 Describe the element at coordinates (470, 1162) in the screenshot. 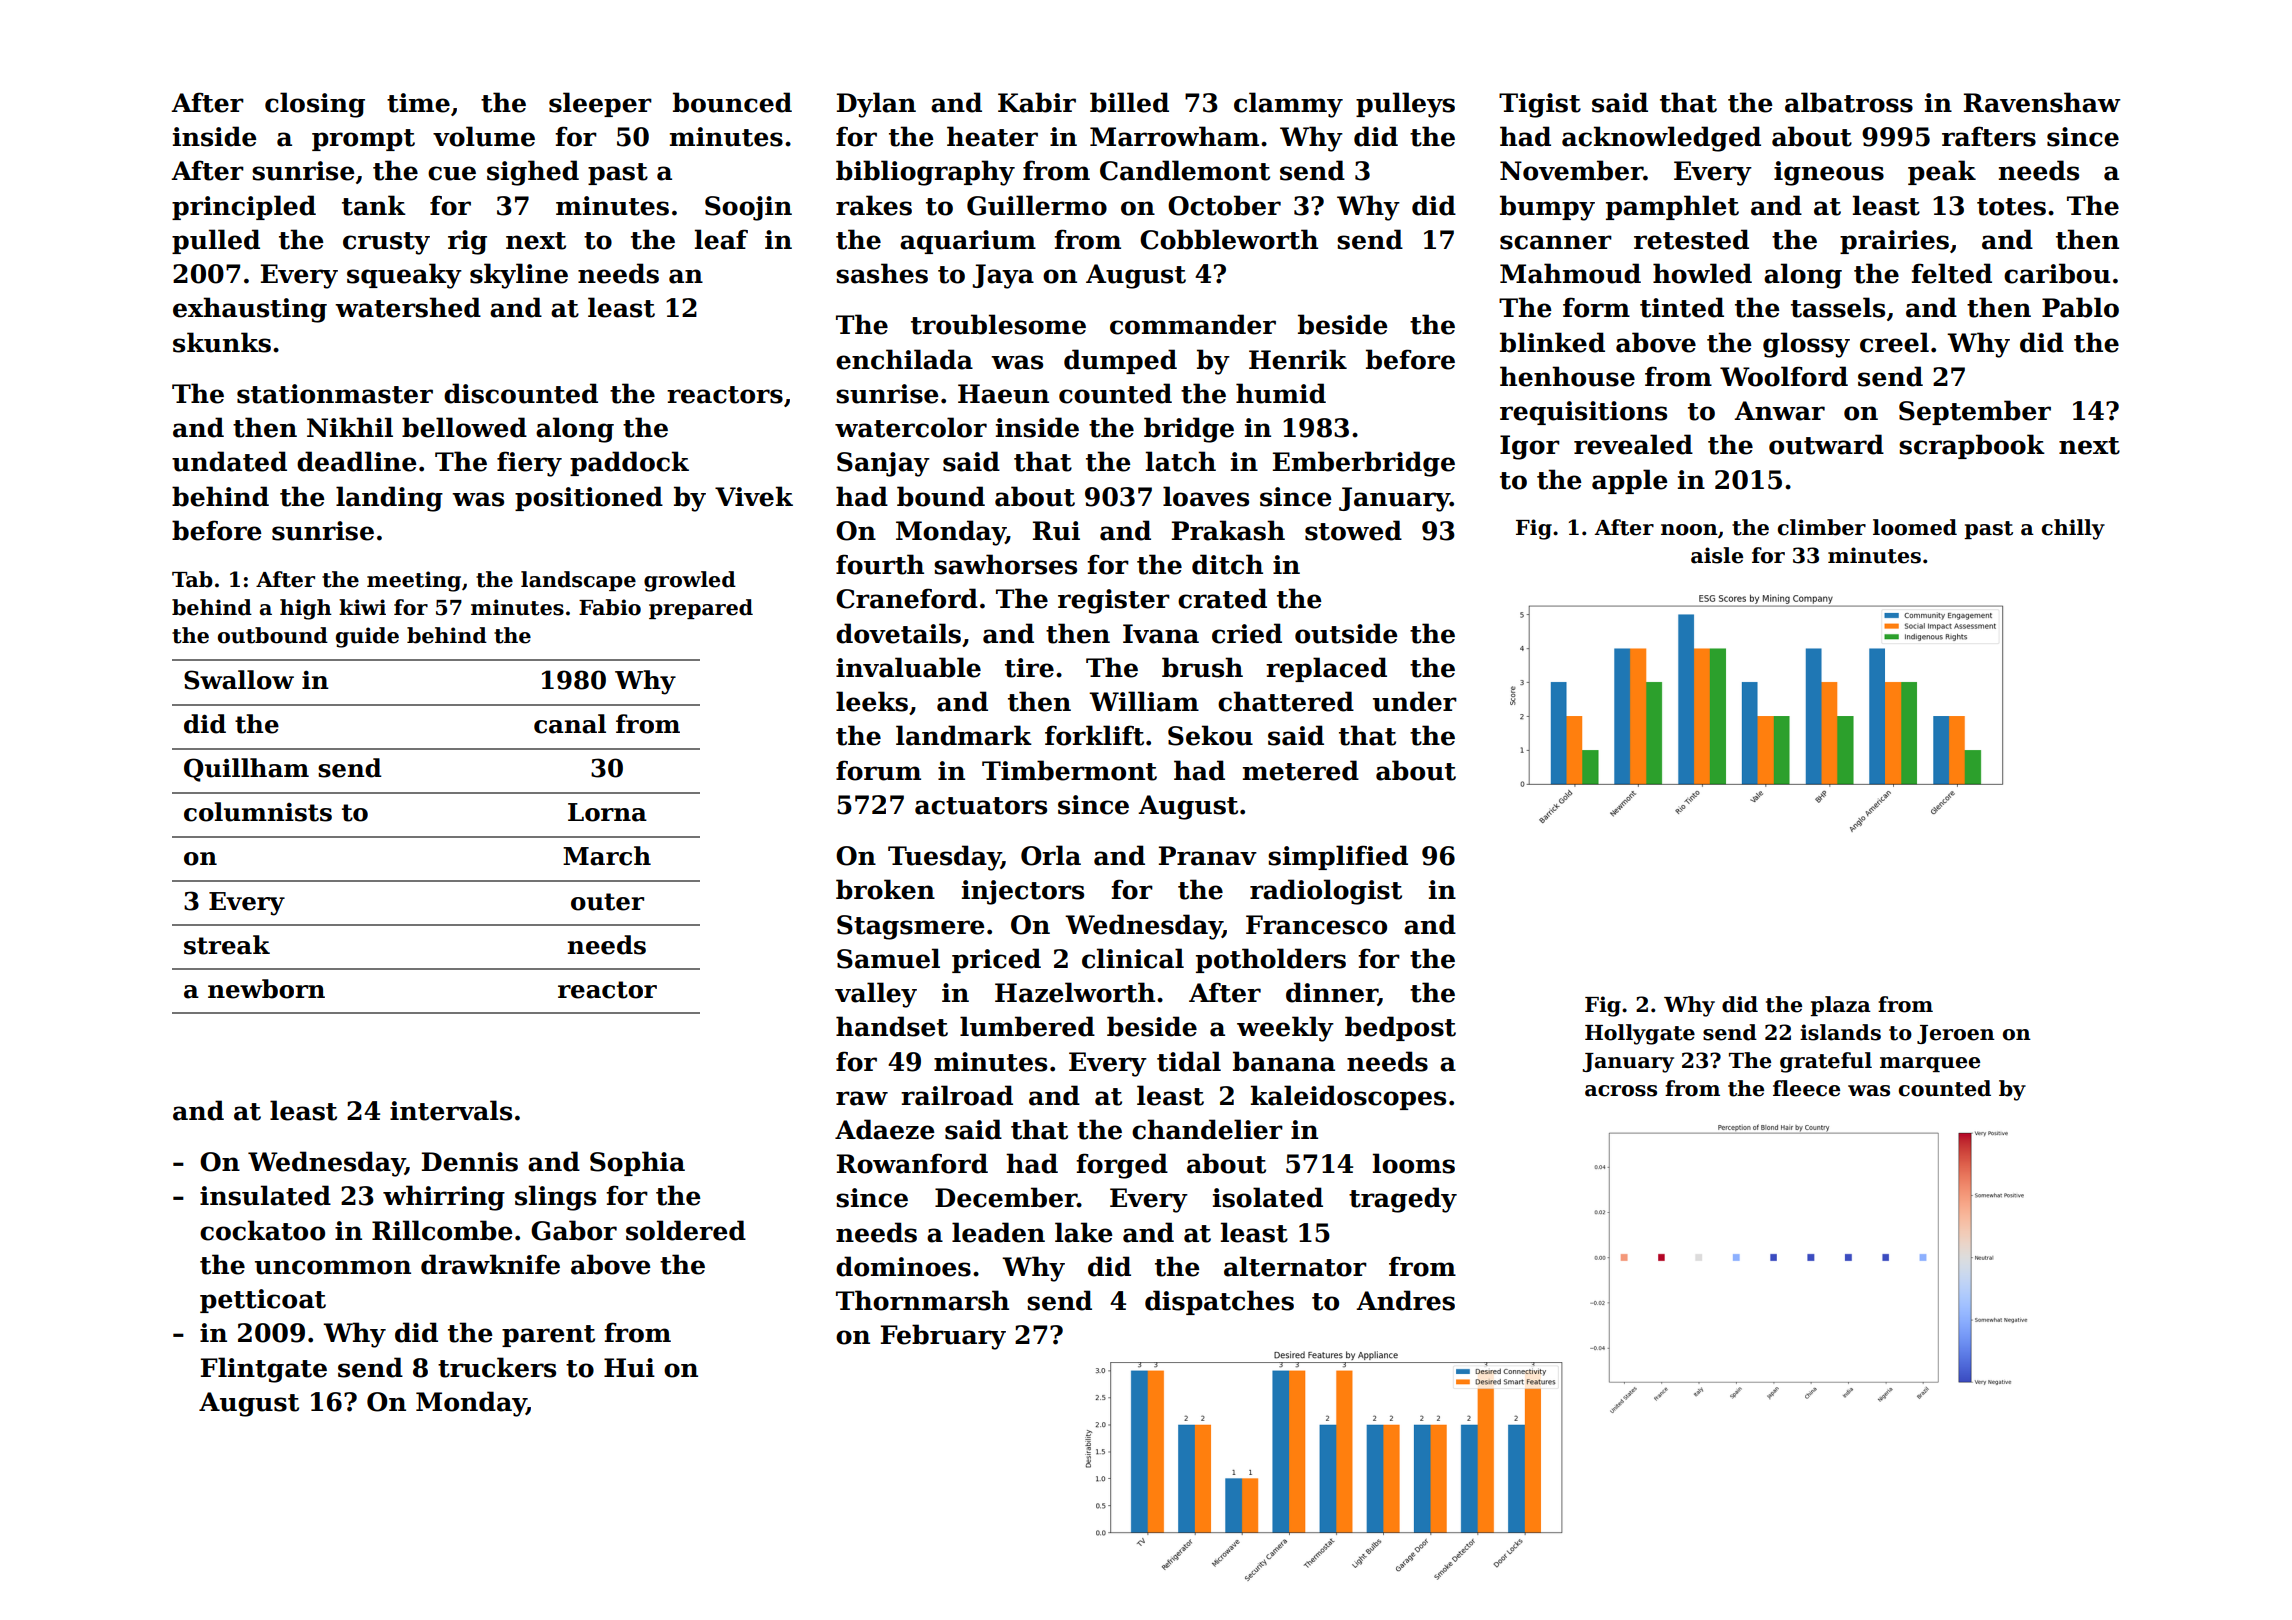

I see `Dennis` at that location.
